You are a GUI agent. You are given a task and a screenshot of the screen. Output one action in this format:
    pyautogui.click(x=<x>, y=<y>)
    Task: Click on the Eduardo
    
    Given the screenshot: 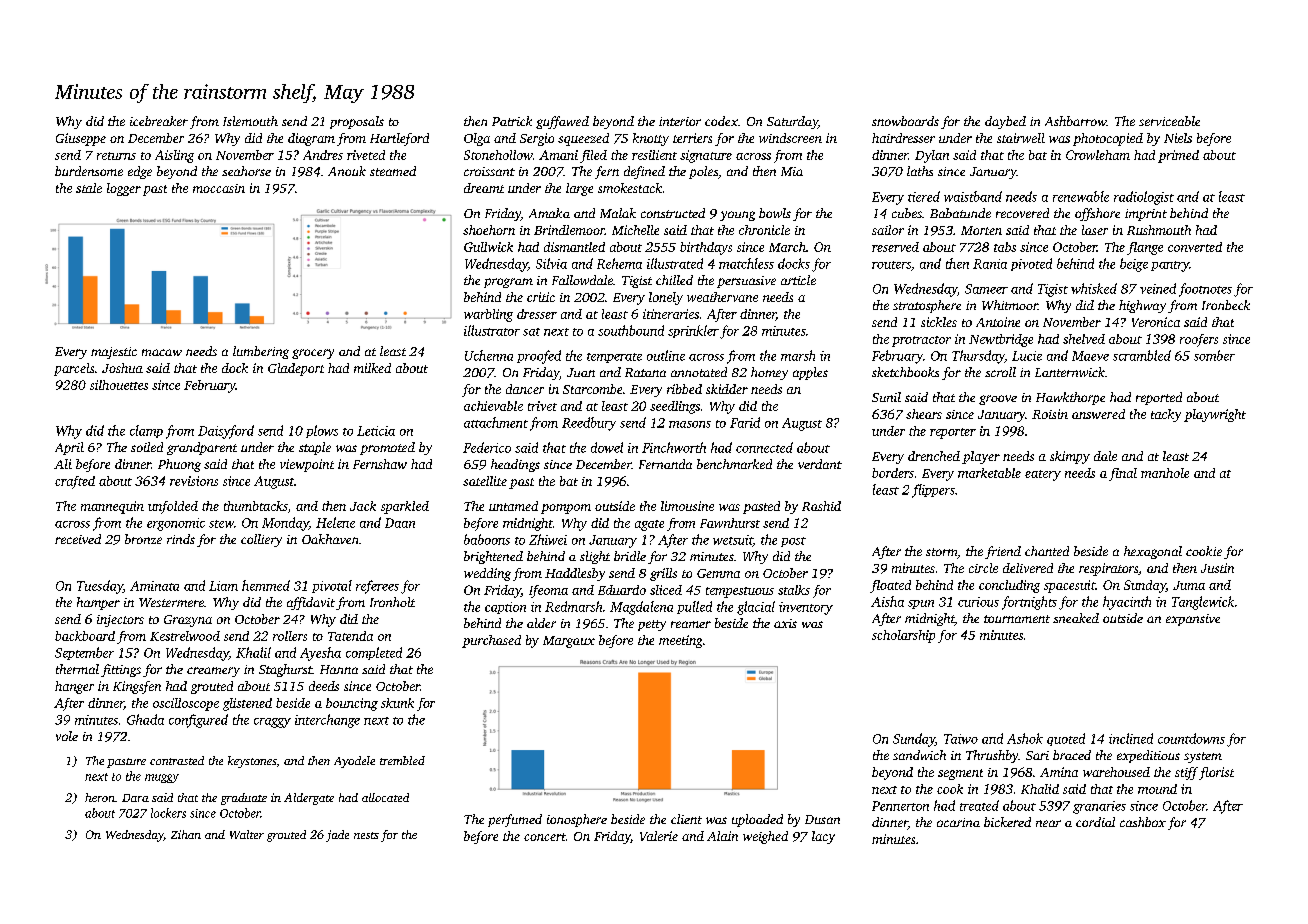 What is the action you would take?
    pyautogui.click(x=622, y=590)
